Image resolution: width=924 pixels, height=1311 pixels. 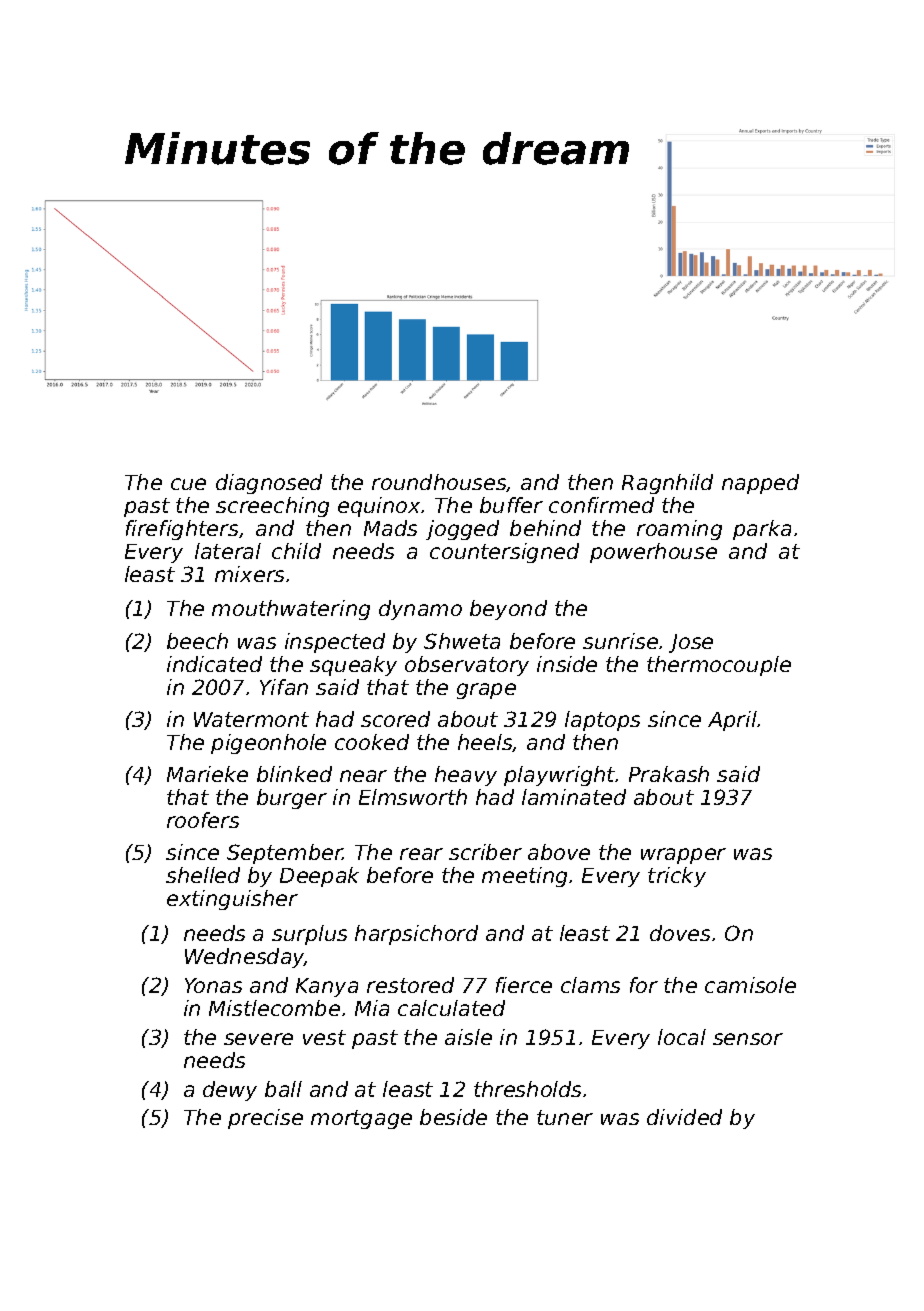 What do you see at coordinates (760, 484) in the screenshot?
I see `napped` at bounding box center [760, 484].
